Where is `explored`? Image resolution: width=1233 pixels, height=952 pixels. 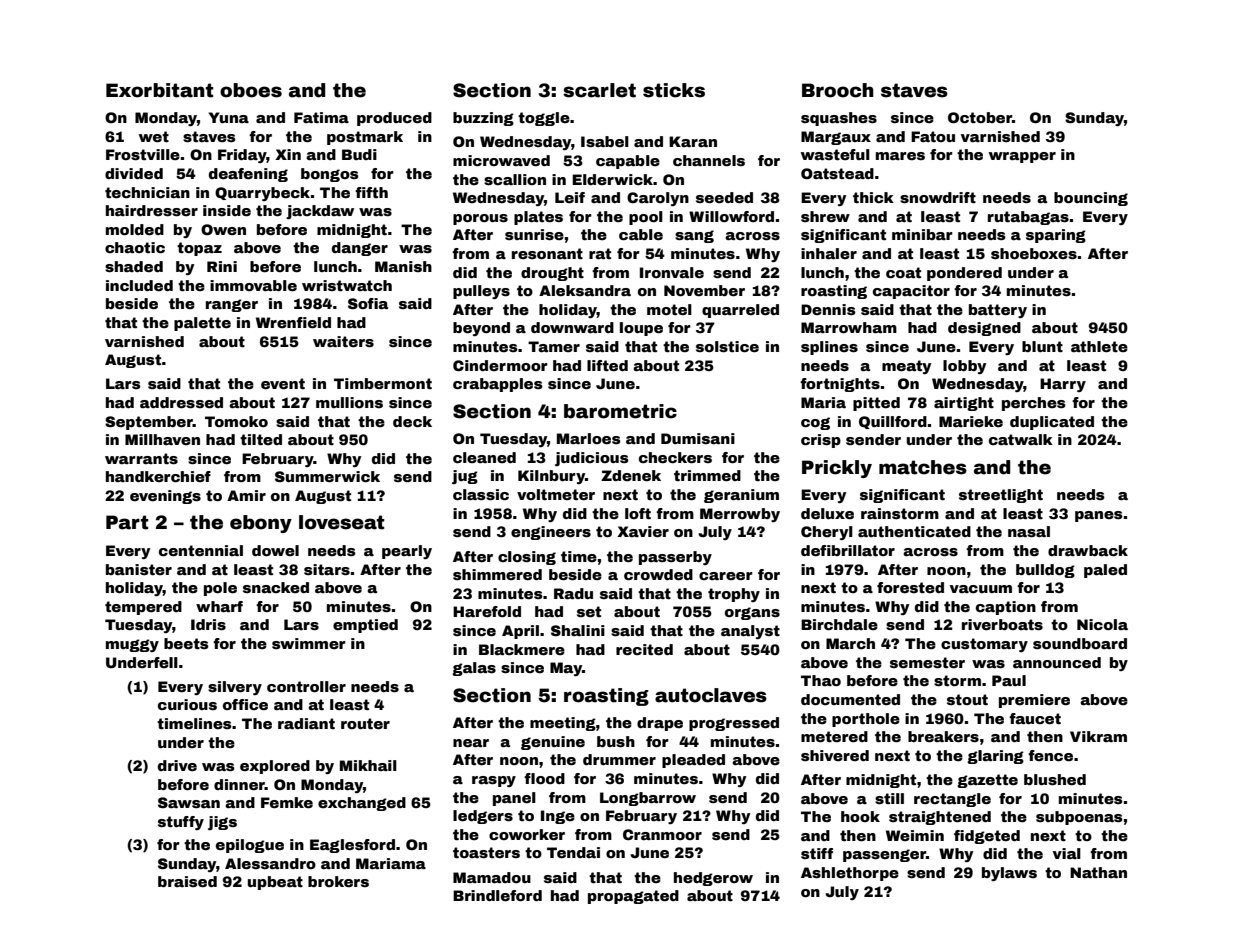
explored is located at coordinates (275, 767).
